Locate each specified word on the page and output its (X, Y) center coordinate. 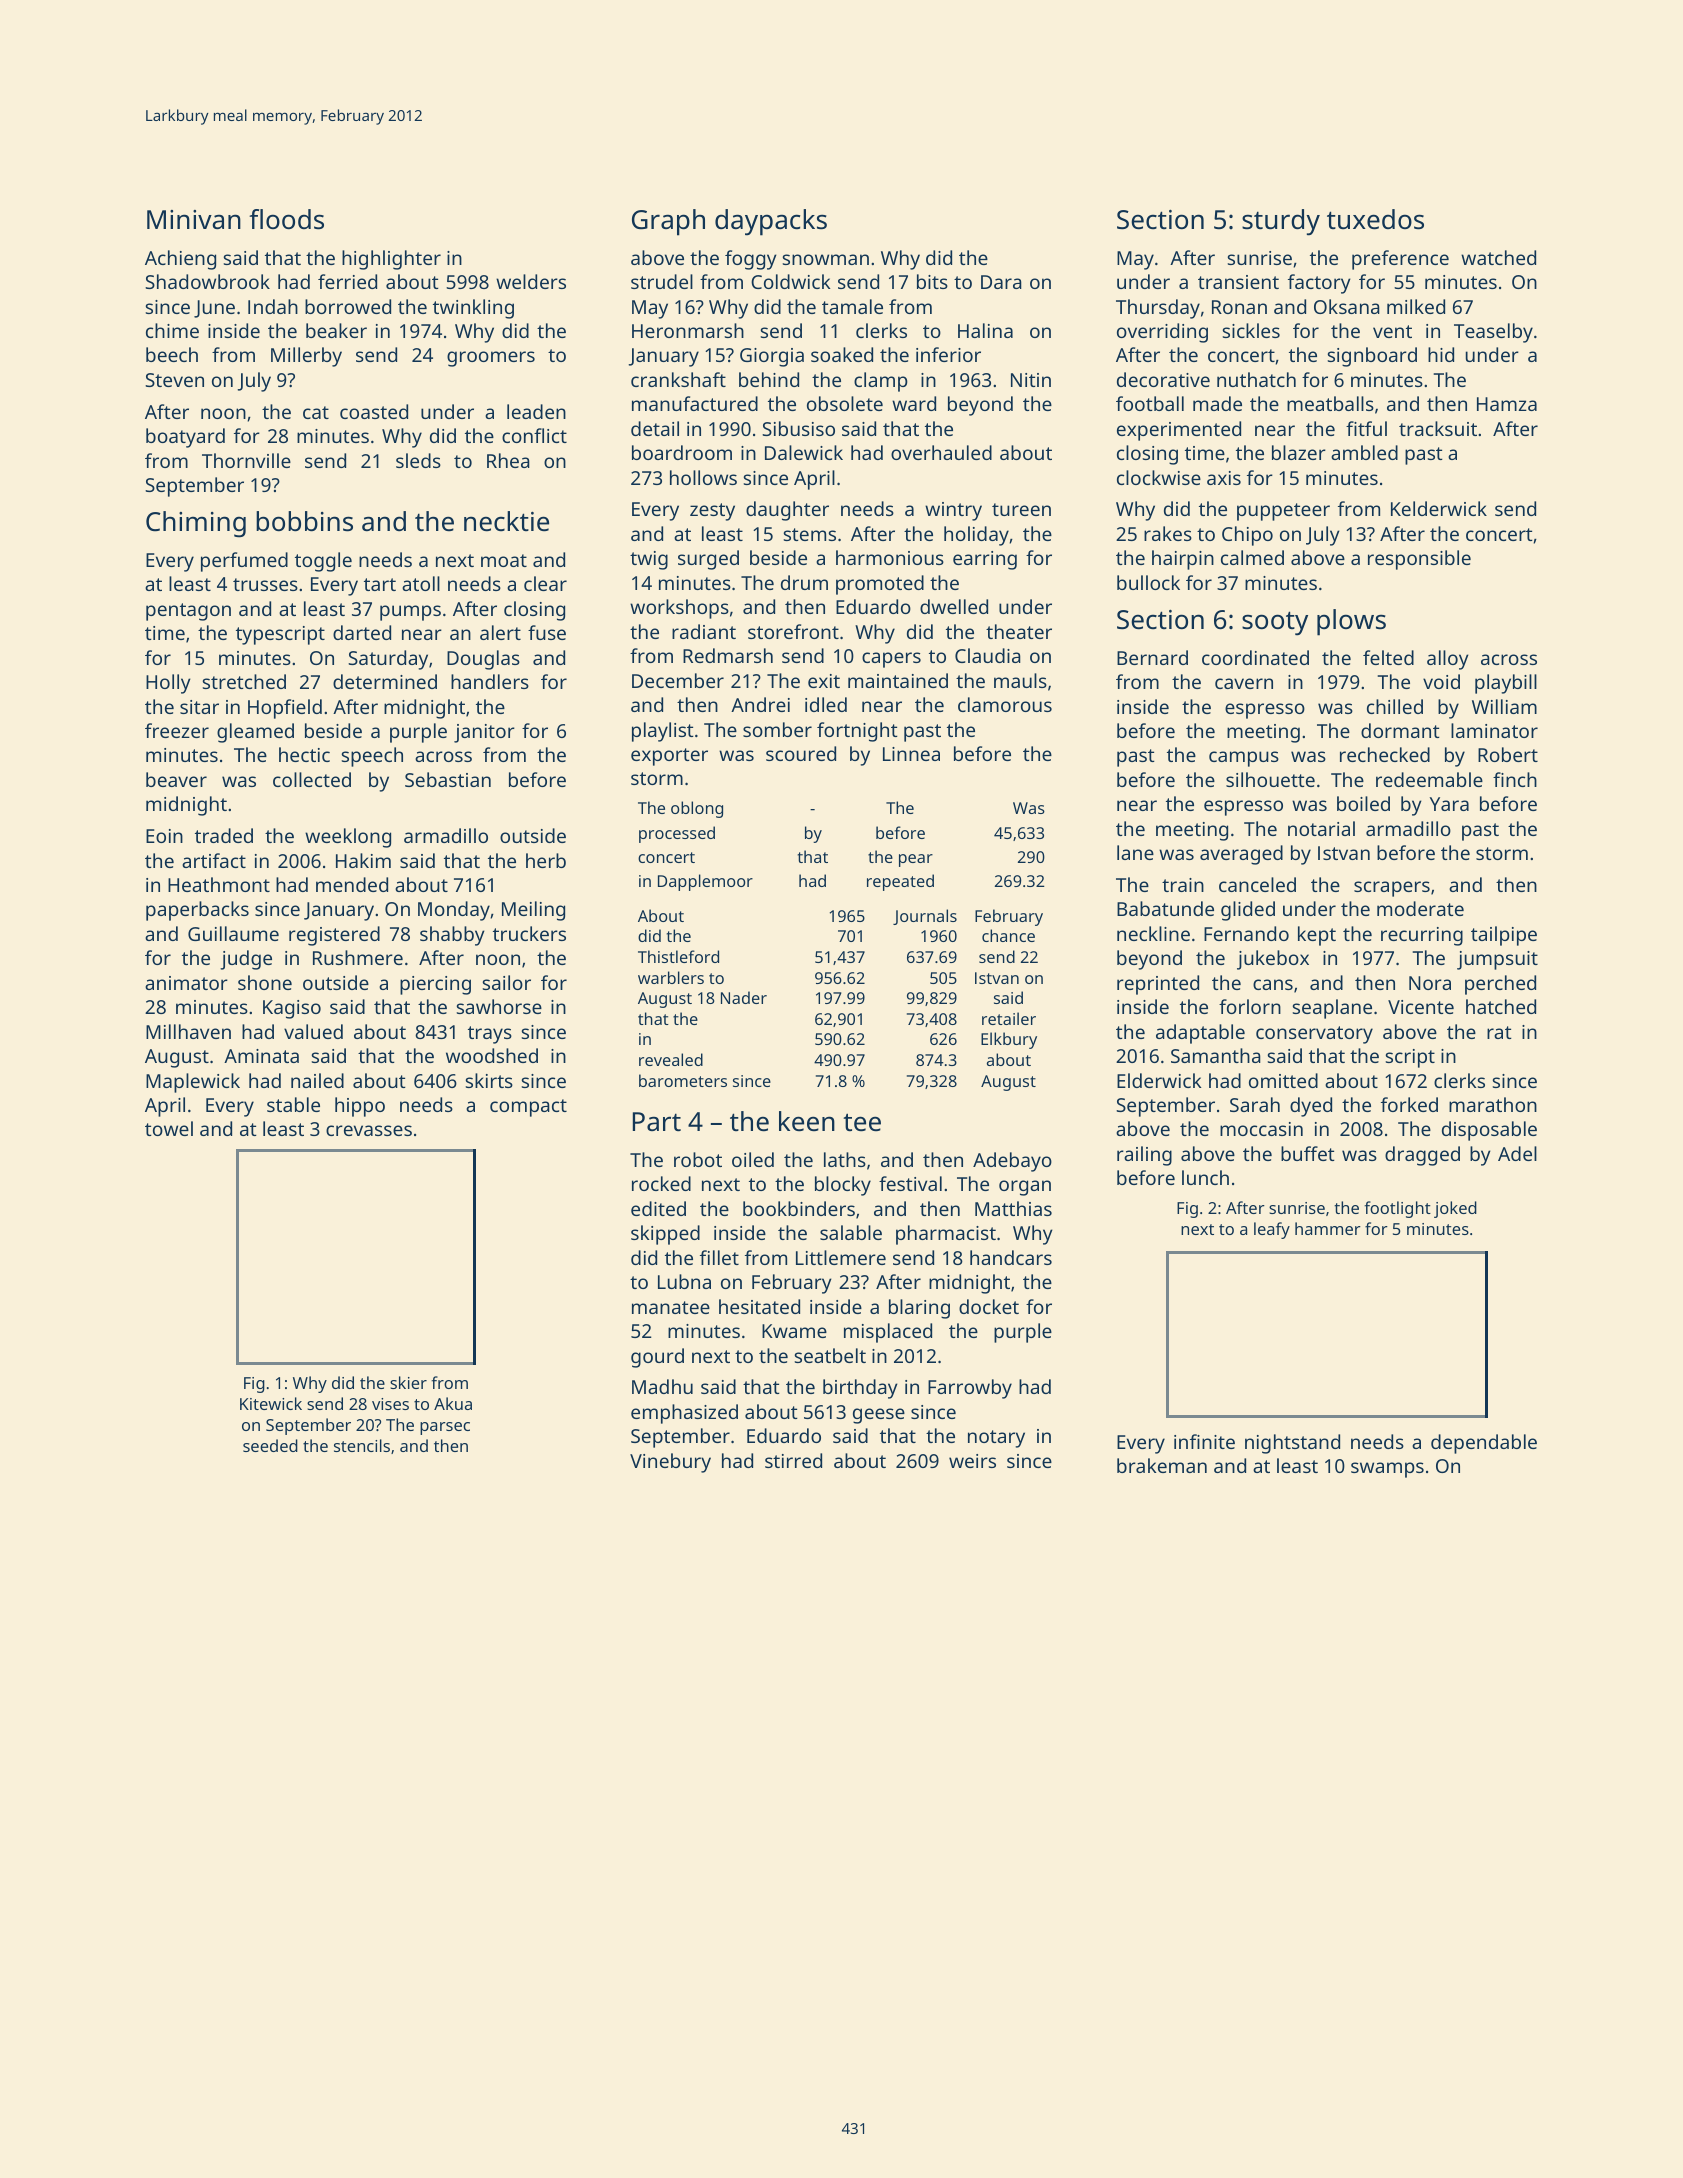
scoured (801, 753)
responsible (1419, 560)
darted (362, 632)
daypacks (771, 222)
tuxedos (1375, 219)
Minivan (194, 219)
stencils (362, 1445)
